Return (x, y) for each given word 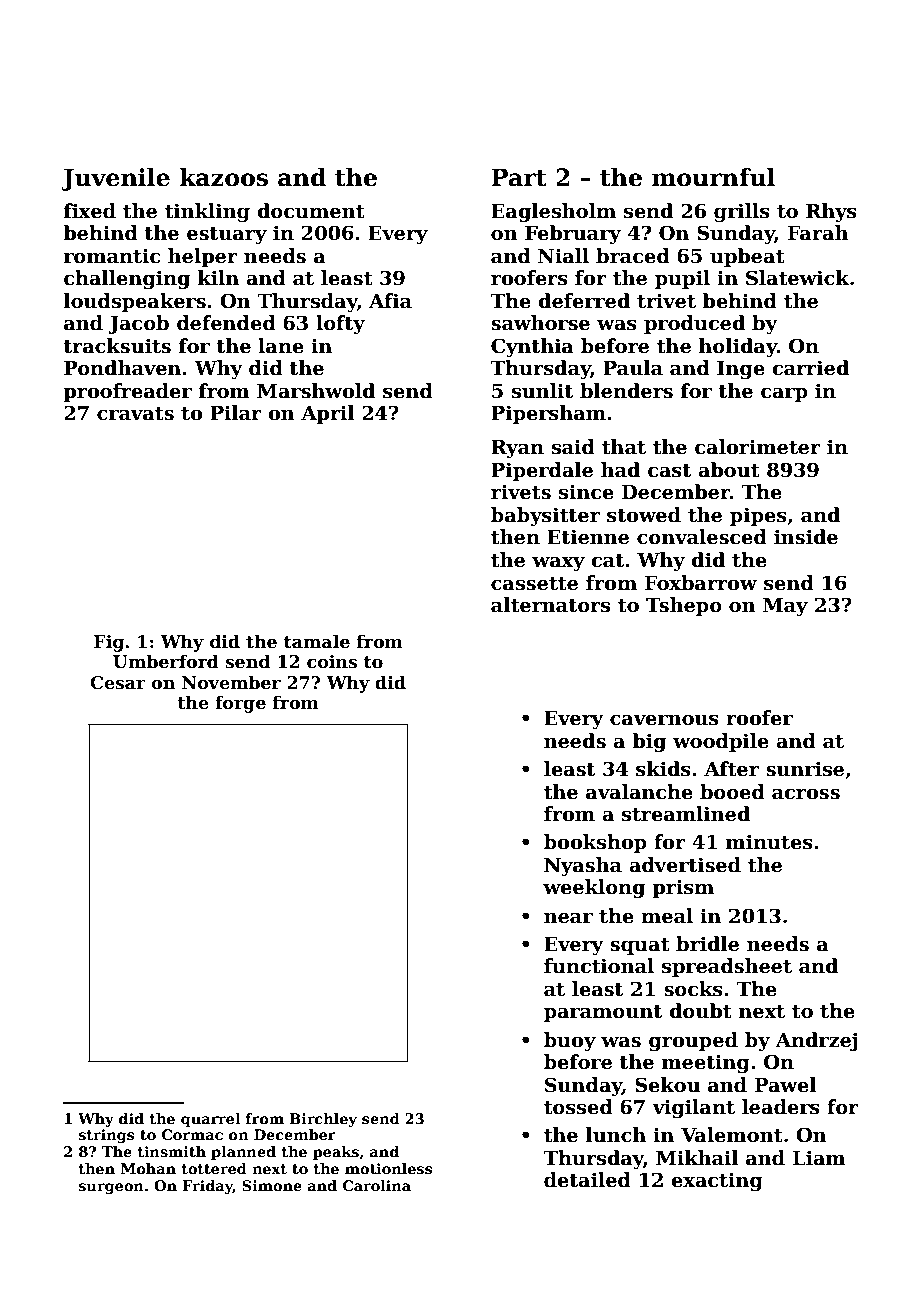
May (785, 607)
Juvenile (115, 179)
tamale (317, 641)
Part (519, 177)
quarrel (210, 1120)
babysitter (545, 516)
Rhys (831, 212)
